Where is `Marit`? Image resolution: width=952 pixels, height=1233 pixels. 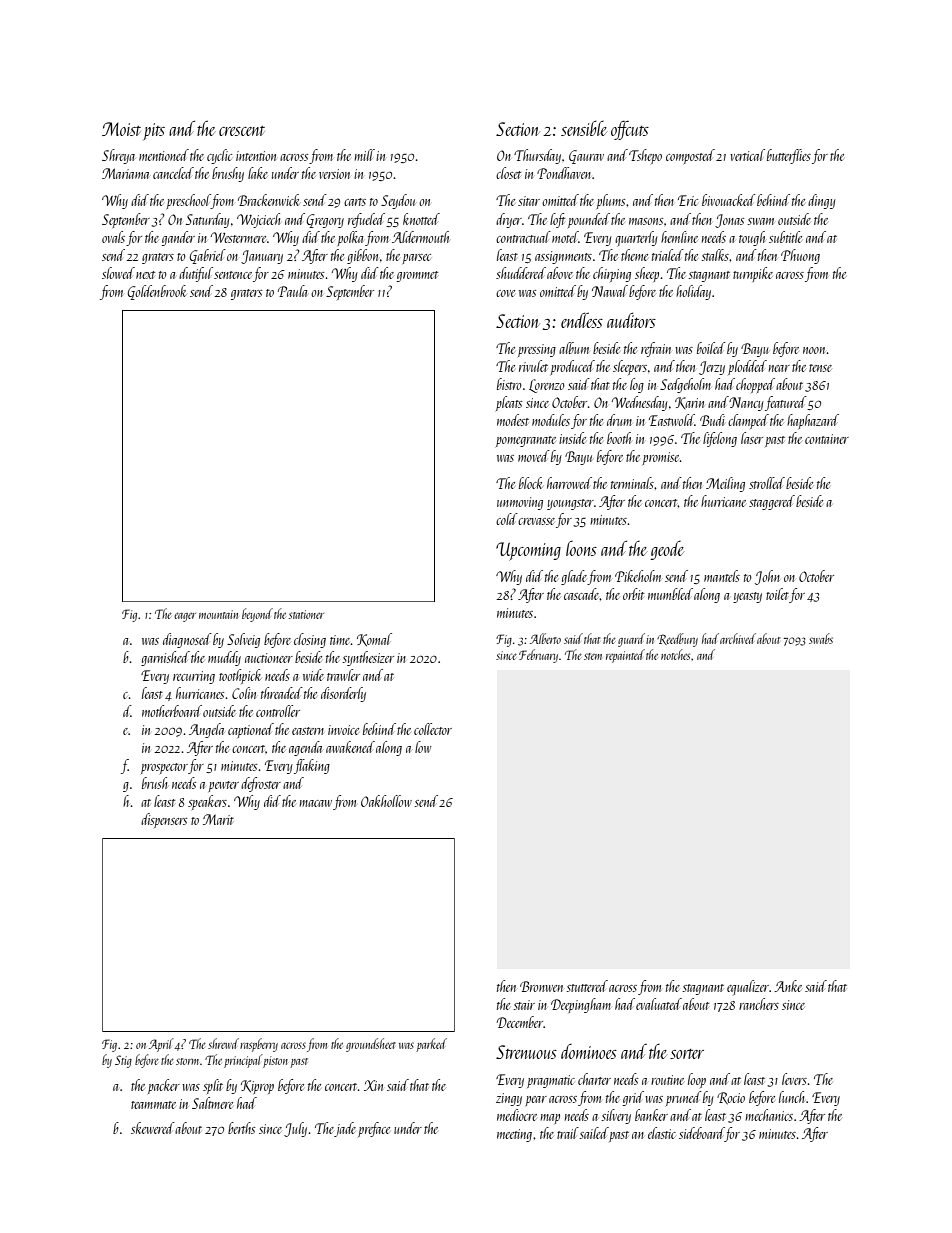
Marit is located at coordinates (218, 819).
